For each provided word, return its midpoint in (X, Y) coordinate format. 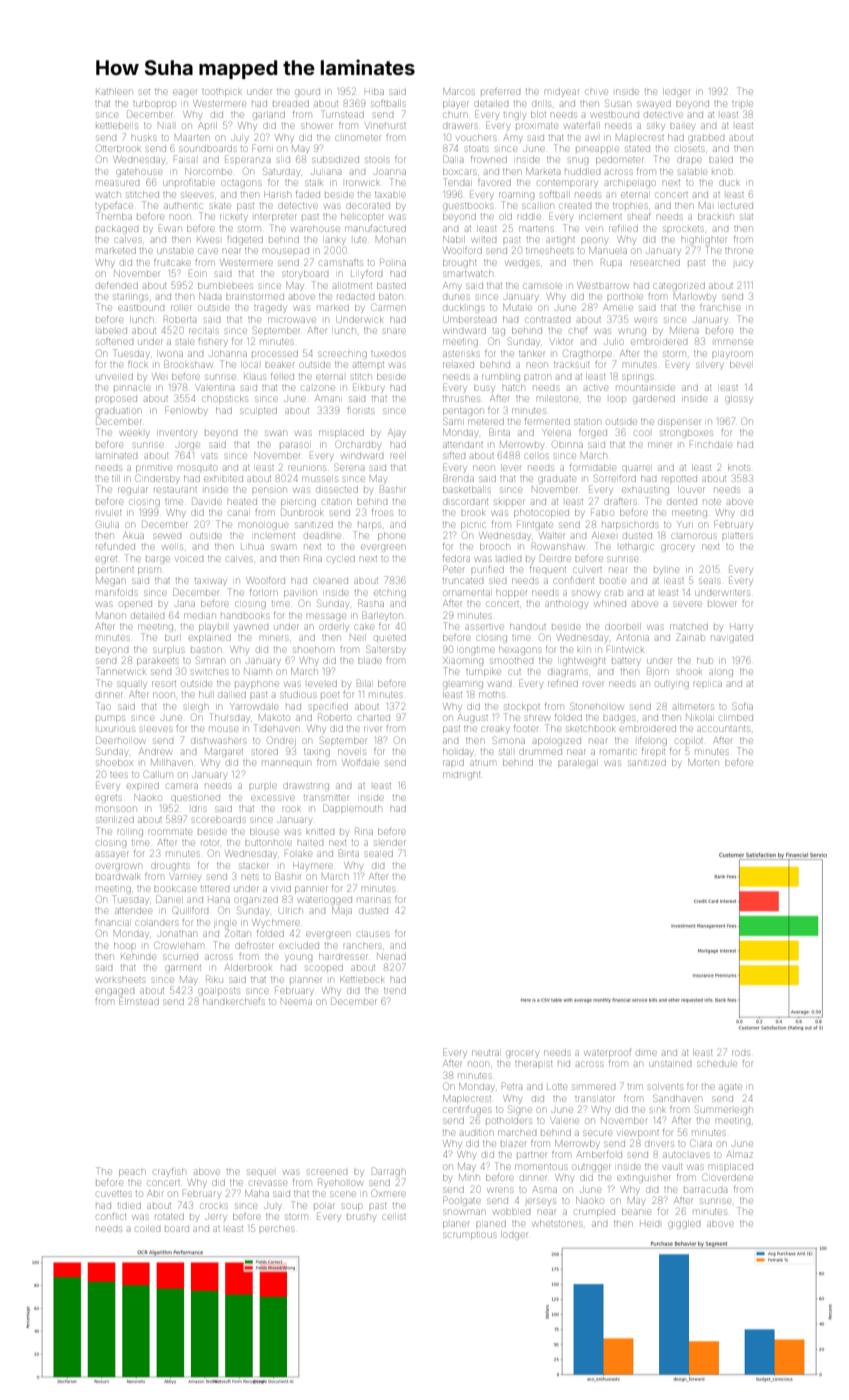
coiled (148, 1229)
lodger (515, 1236)
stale (185, 342)
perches (276, 1229)
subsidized (335, 160)
